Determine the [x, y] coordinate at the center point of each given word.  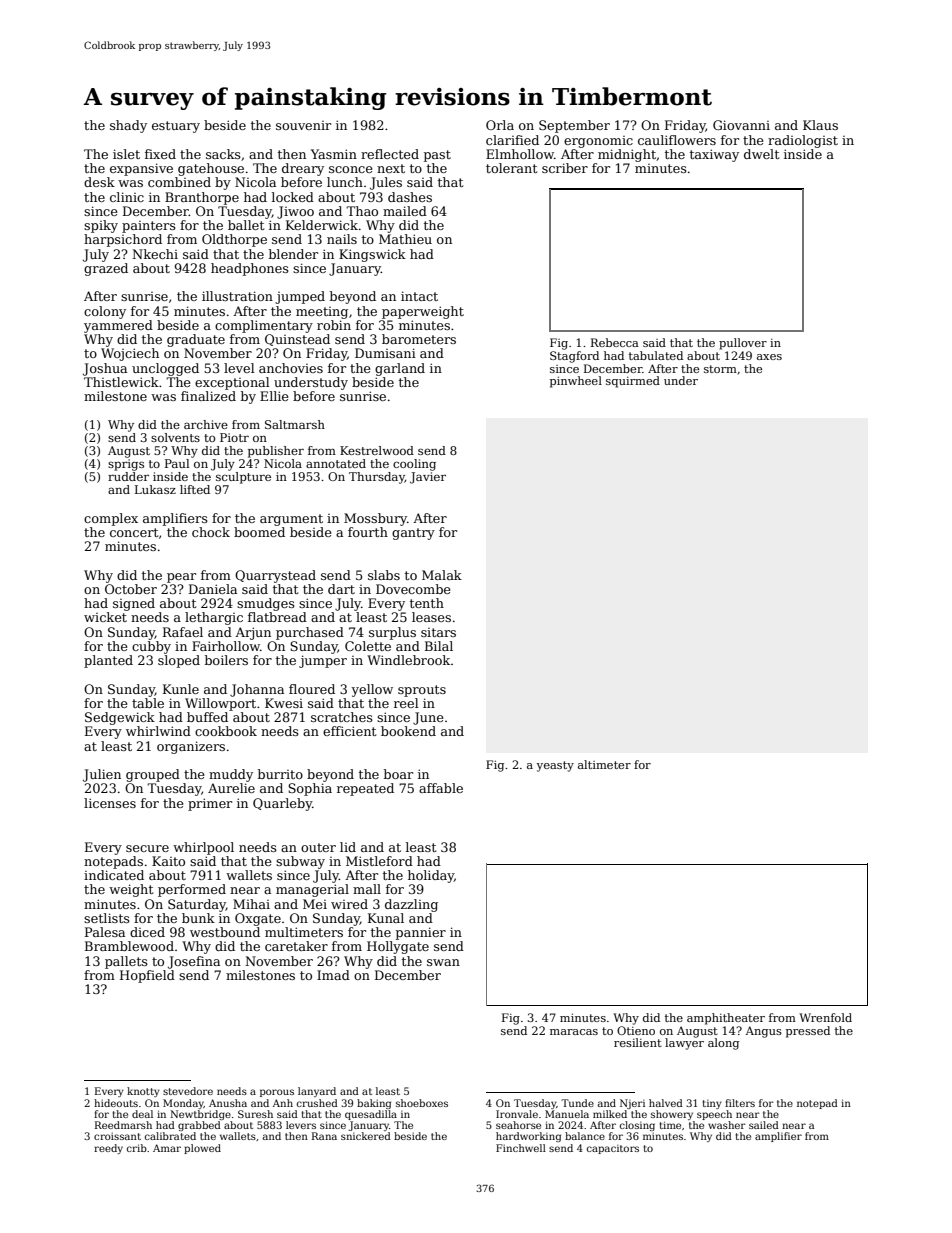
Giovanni [741, 125]
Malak [442, 575]
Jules [386, 183]
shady [128, 126]
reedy [108, 1149]
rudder [128, 476]
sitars [438, 632]
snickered [366, 1136]
